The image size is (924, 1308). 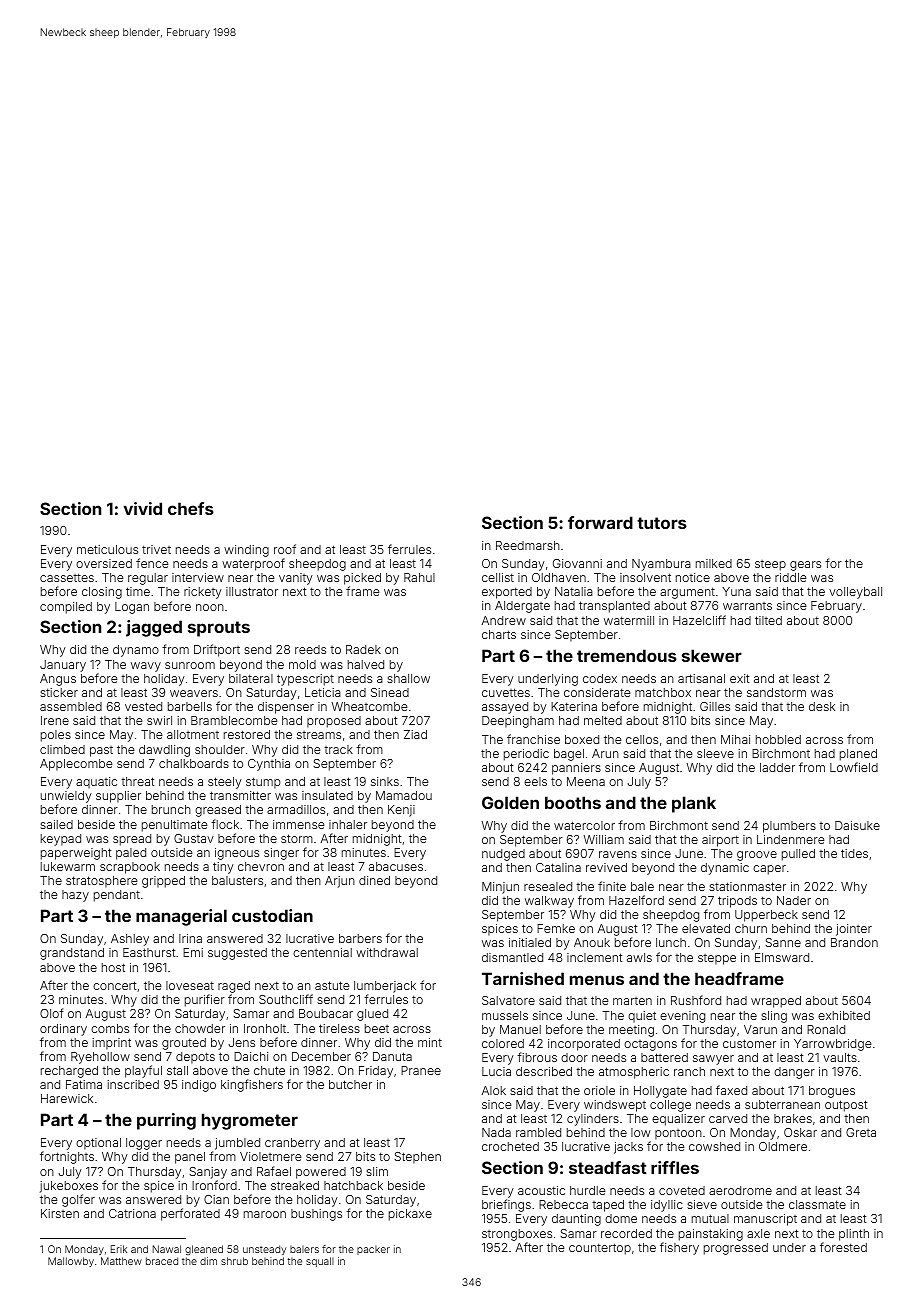 I want to click on wrapped, so click(x=776, y=1002).
